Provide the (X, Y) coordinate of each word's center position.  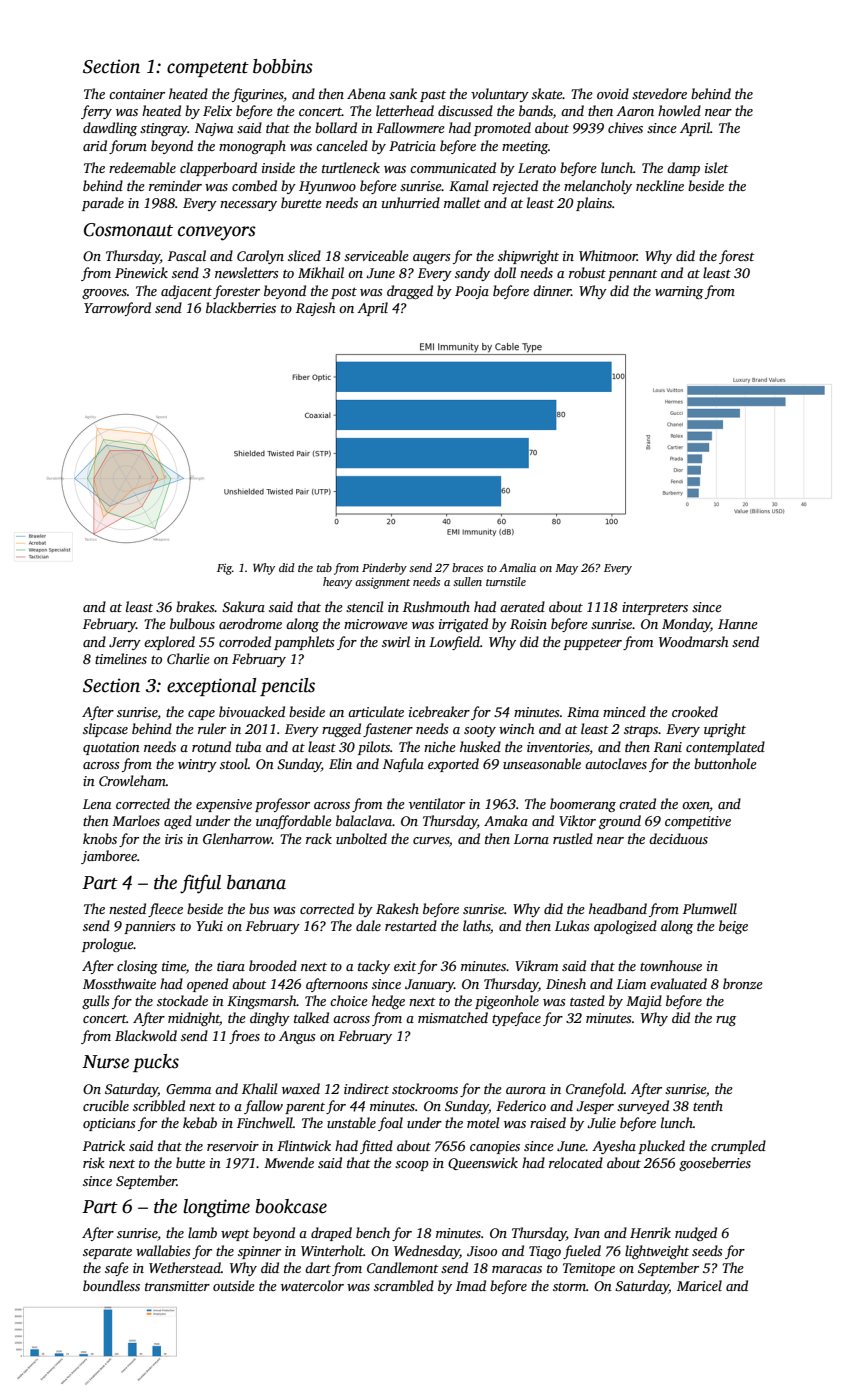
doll (505, 272)
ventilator (437, 803)
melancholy (598, 187)
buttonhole (725, 763)
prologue (108, 945)
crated (637, 803)
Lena (97, 804)
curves (431, 840)
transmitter (177, 1286)
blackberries (241, 307)
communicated (453, 167)
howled (679, 110)
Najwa (214, 129)
